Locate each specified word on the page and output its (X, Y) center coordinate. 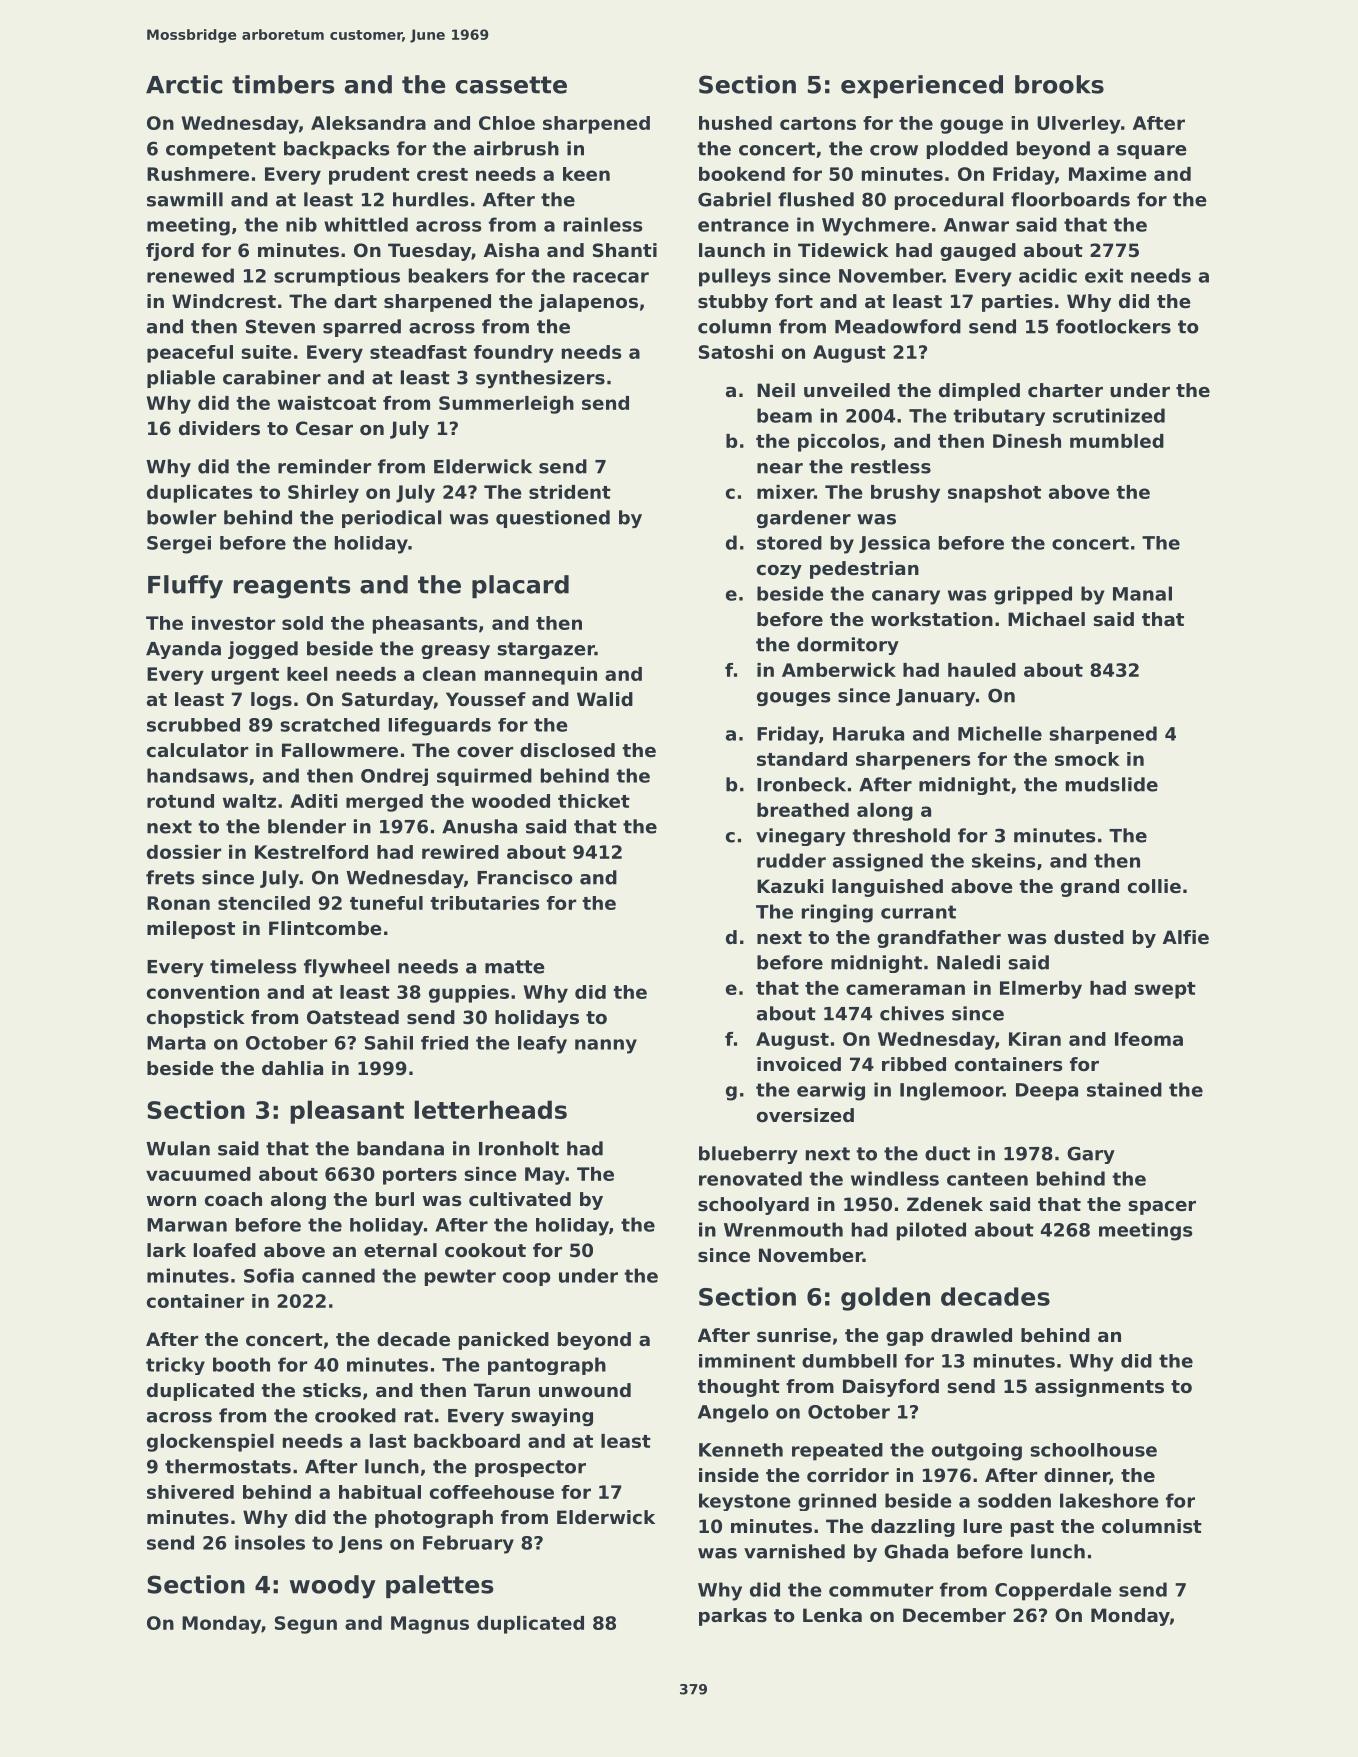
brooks (1059, 84)
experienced (922, 86)
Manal (1142, 593)
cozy (779, 572)
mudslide (1112, 784)
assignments (1099, 1388)
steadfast (418, 352)
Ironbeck (801, 784)
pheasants (425, 625)
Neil (776, 390)
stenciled (264, 903)
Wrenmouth (783, 1229)
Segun (306, 1625)
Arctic (184, 84)
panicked (504, 1341)
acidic (1048, 275)
